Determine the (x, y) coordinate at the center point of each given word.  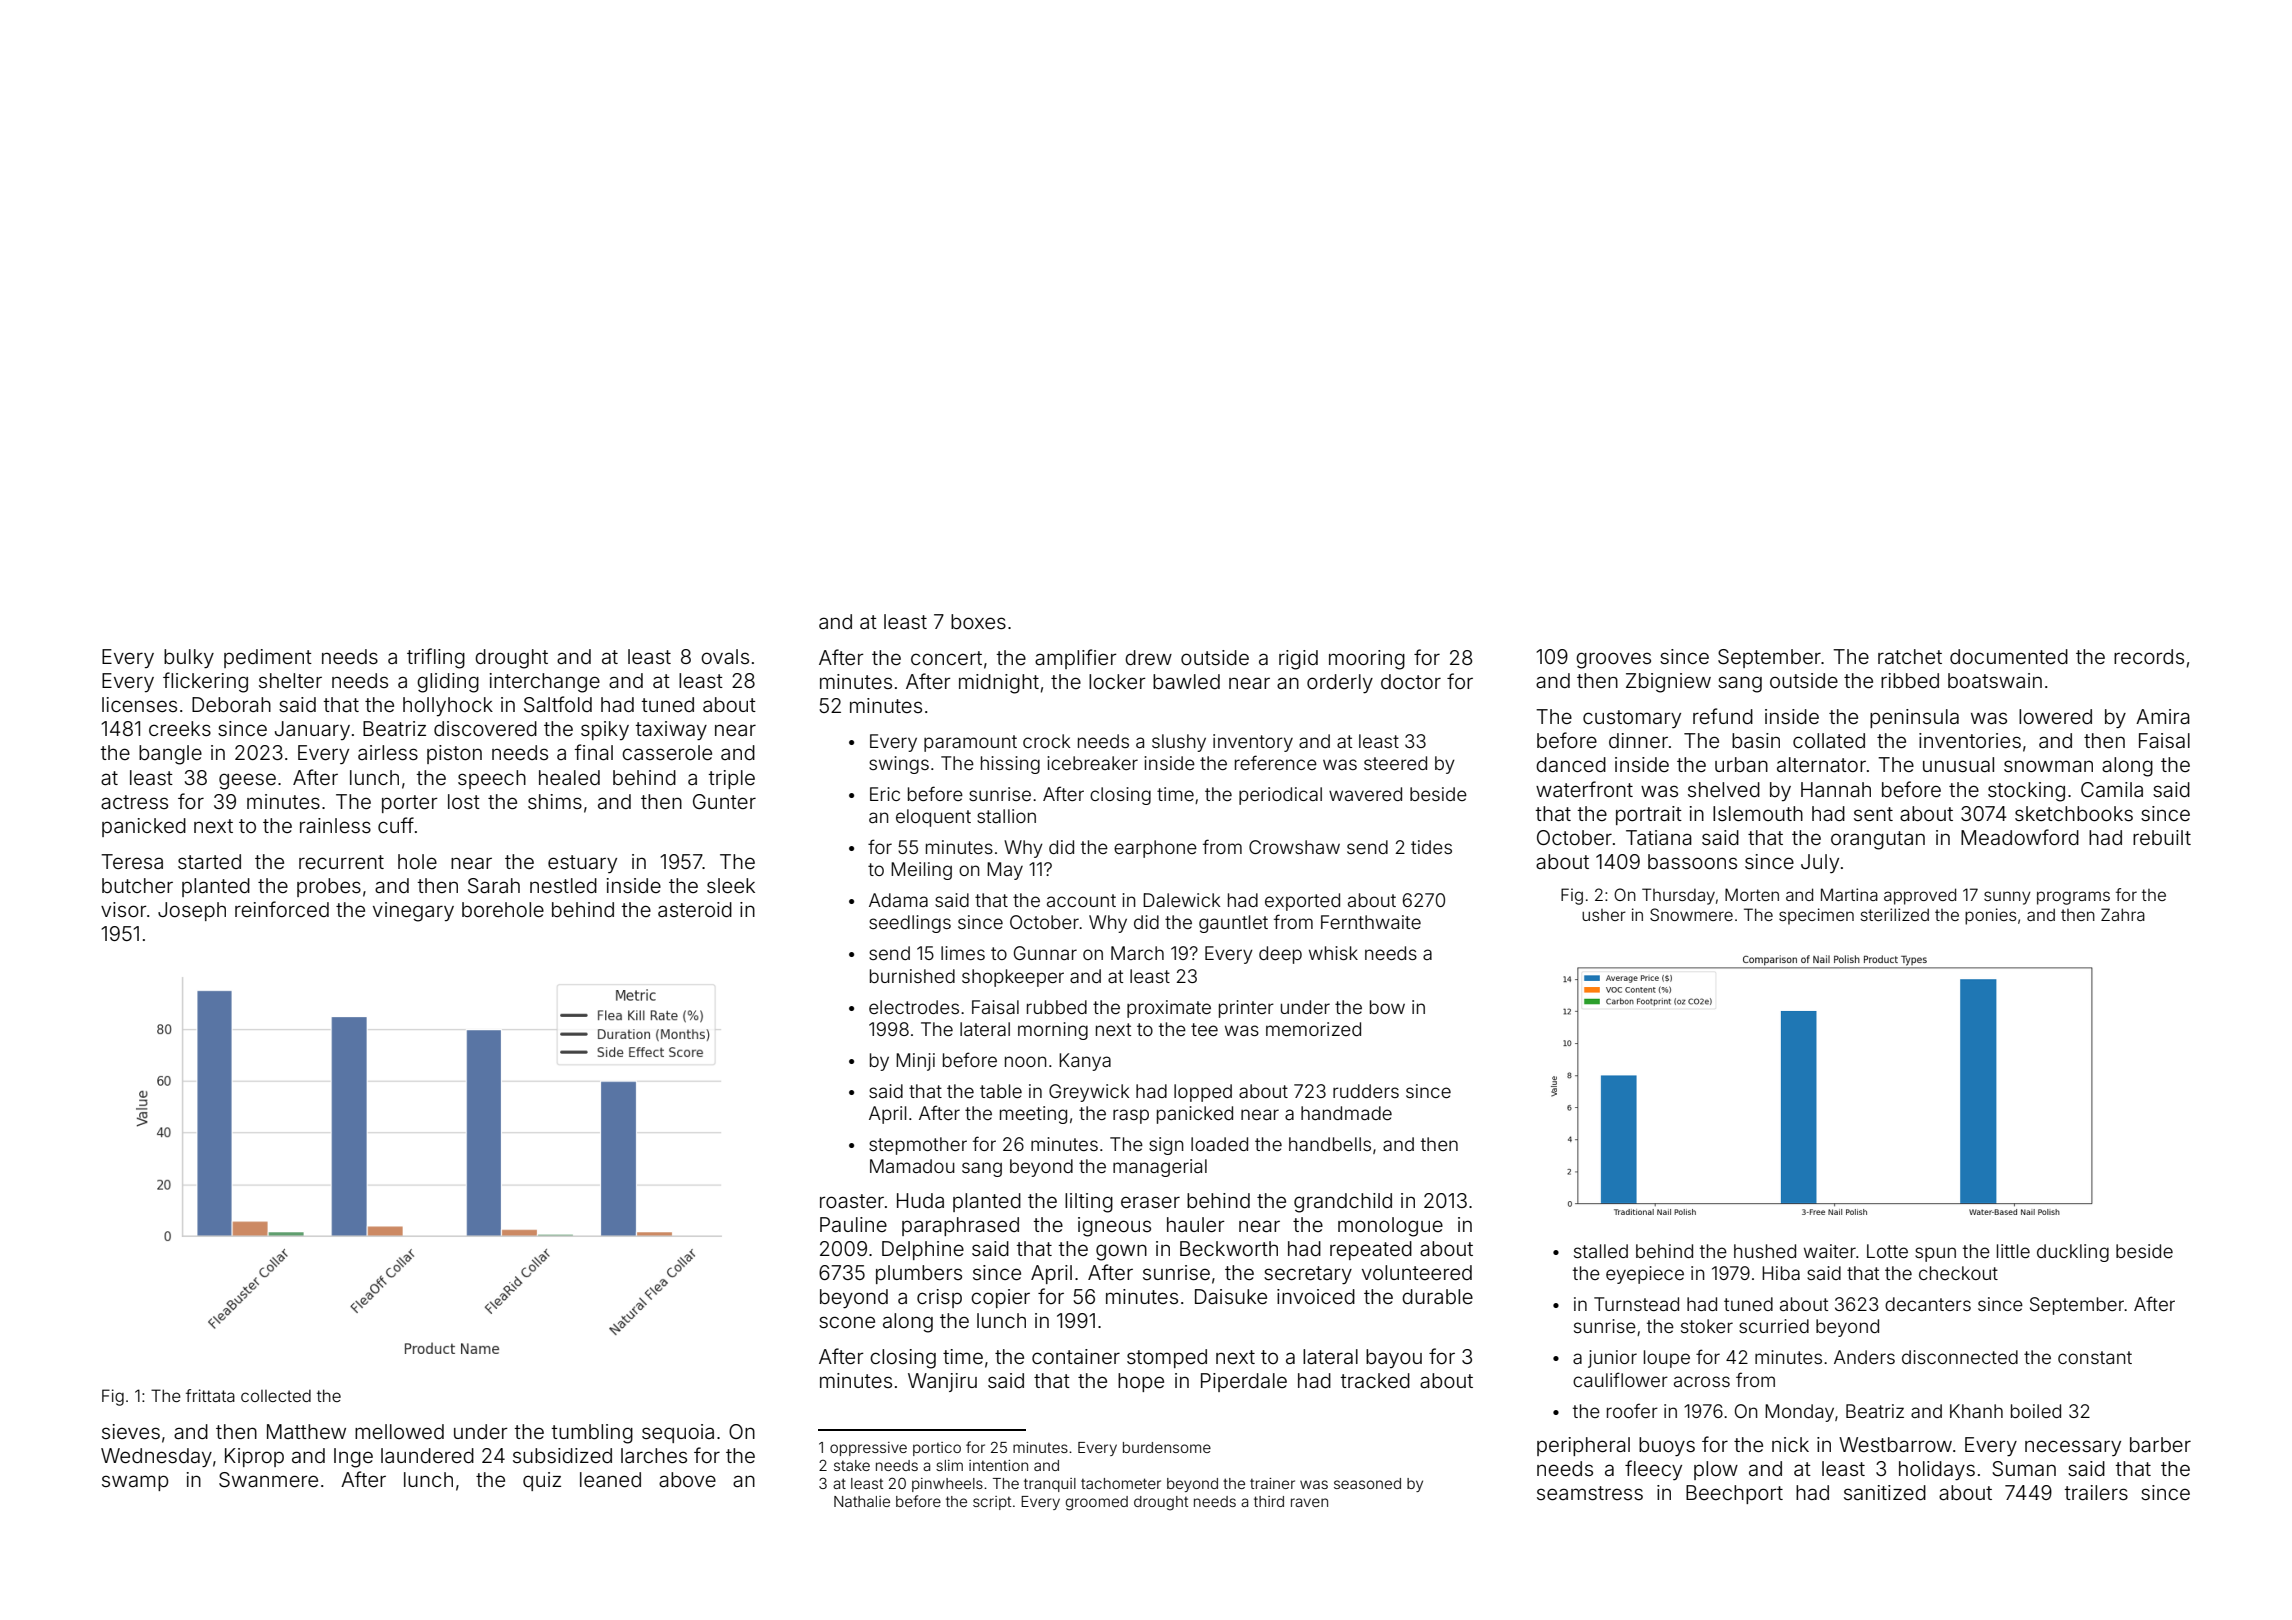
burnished (912, 976)
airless (388, 752)
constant (2095, 1357)
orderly (1340, 683)
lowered (2055, 716)
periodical (1280, 796)
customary (1632, 719)
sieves (131, 1431)
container (1076, 1356)
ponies (1990, 916)
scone (847, 1322)
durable (1437, 1296)
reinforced (282, 909)
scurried (1774, 1326)
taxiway (671, 730)
